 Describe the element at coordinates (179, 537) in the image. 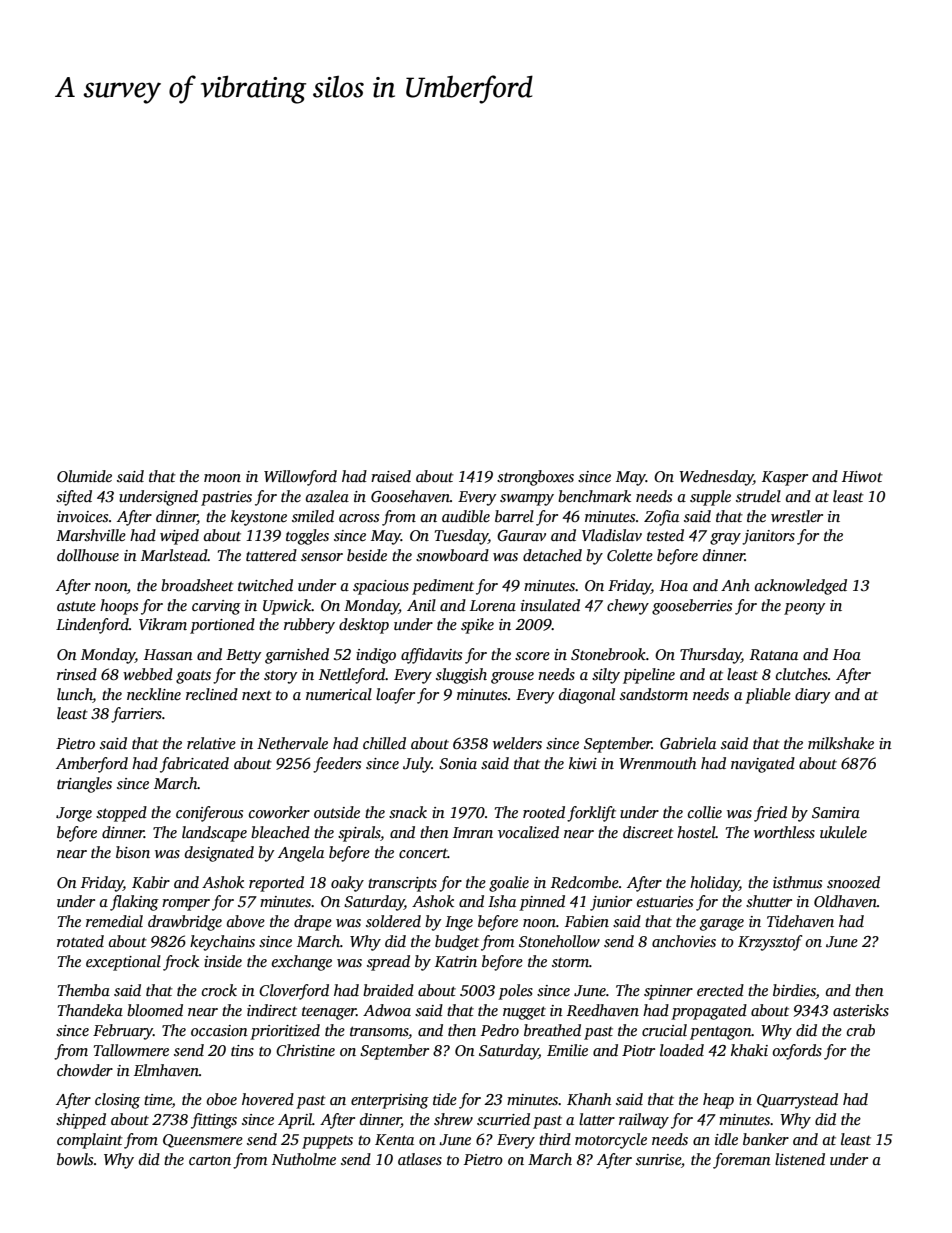

I see `wiped` at that location.
